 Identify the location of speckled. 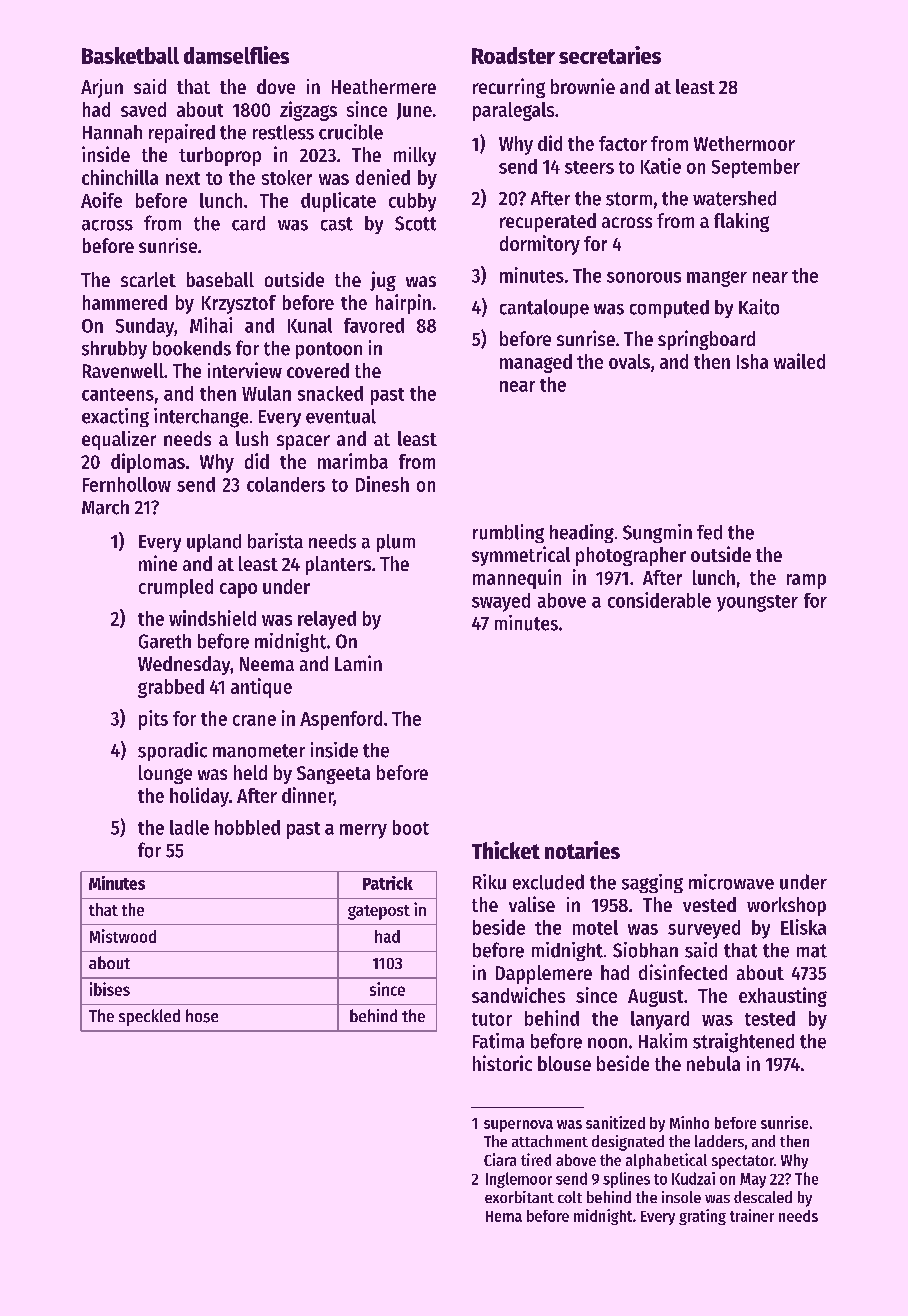
(149, 1017).
